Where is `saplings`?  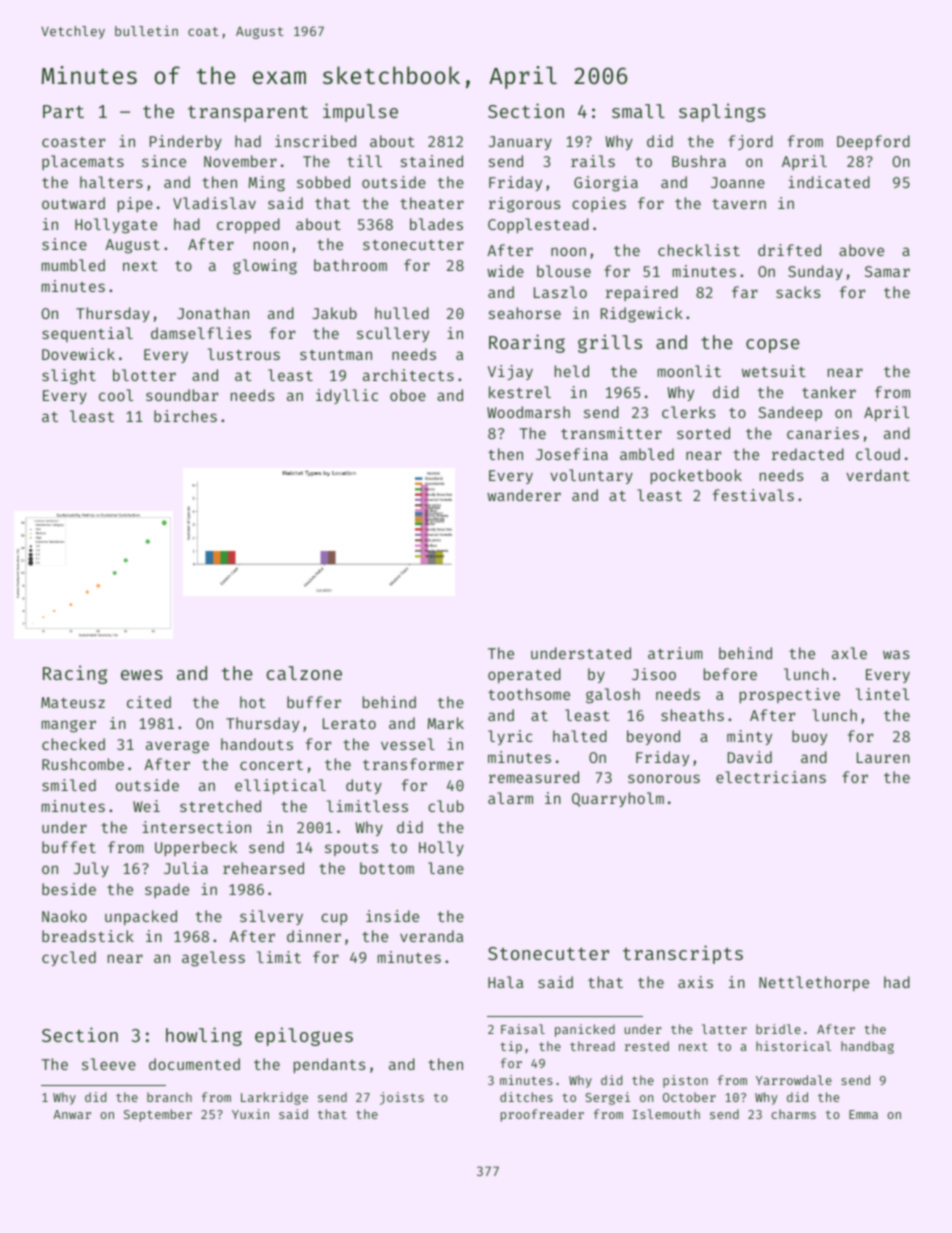
saplings is located at coordinates (722, 112).
